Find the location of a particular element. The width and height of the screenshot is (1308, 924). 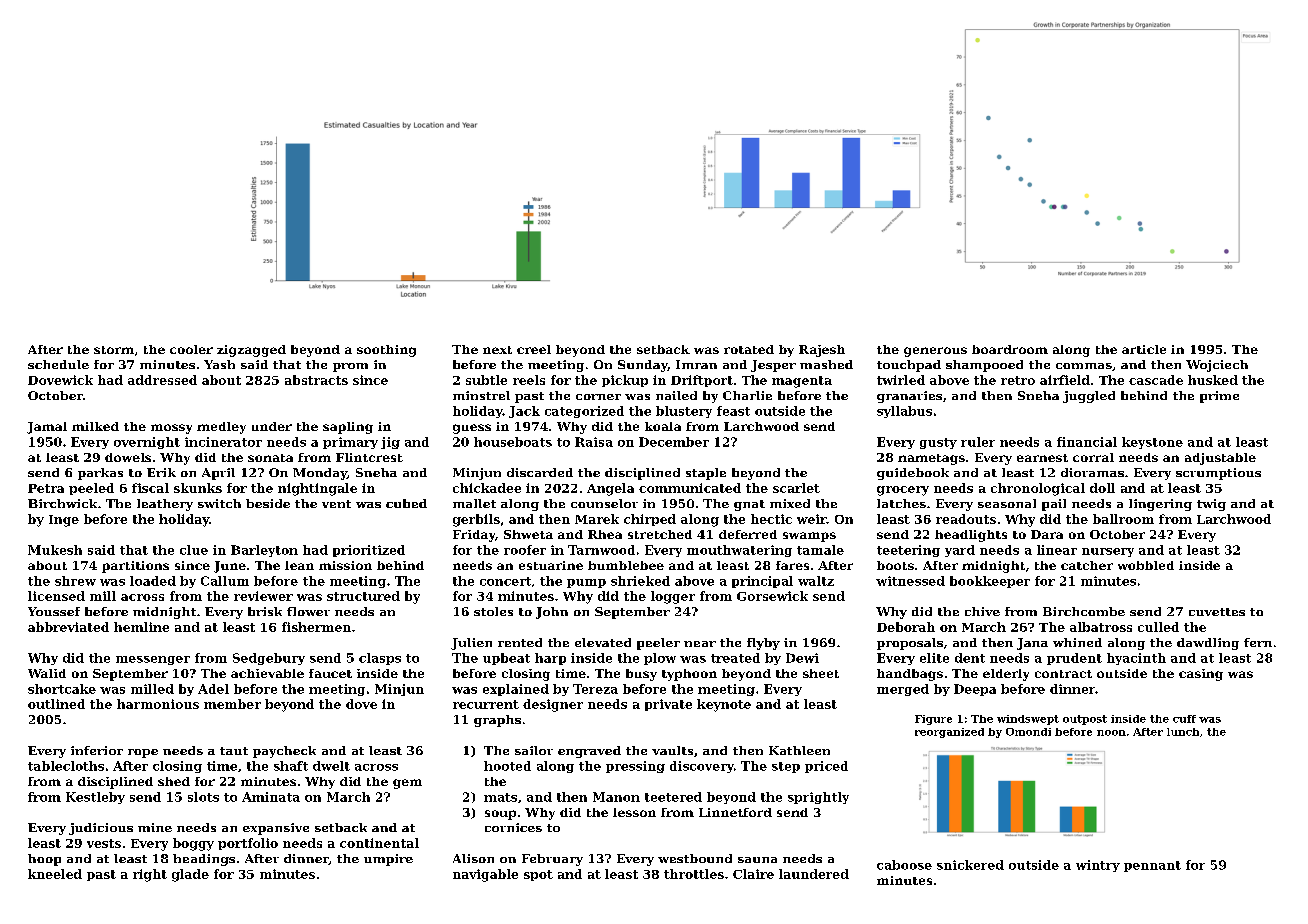

Deepa is located at coordinates (975, 690).
